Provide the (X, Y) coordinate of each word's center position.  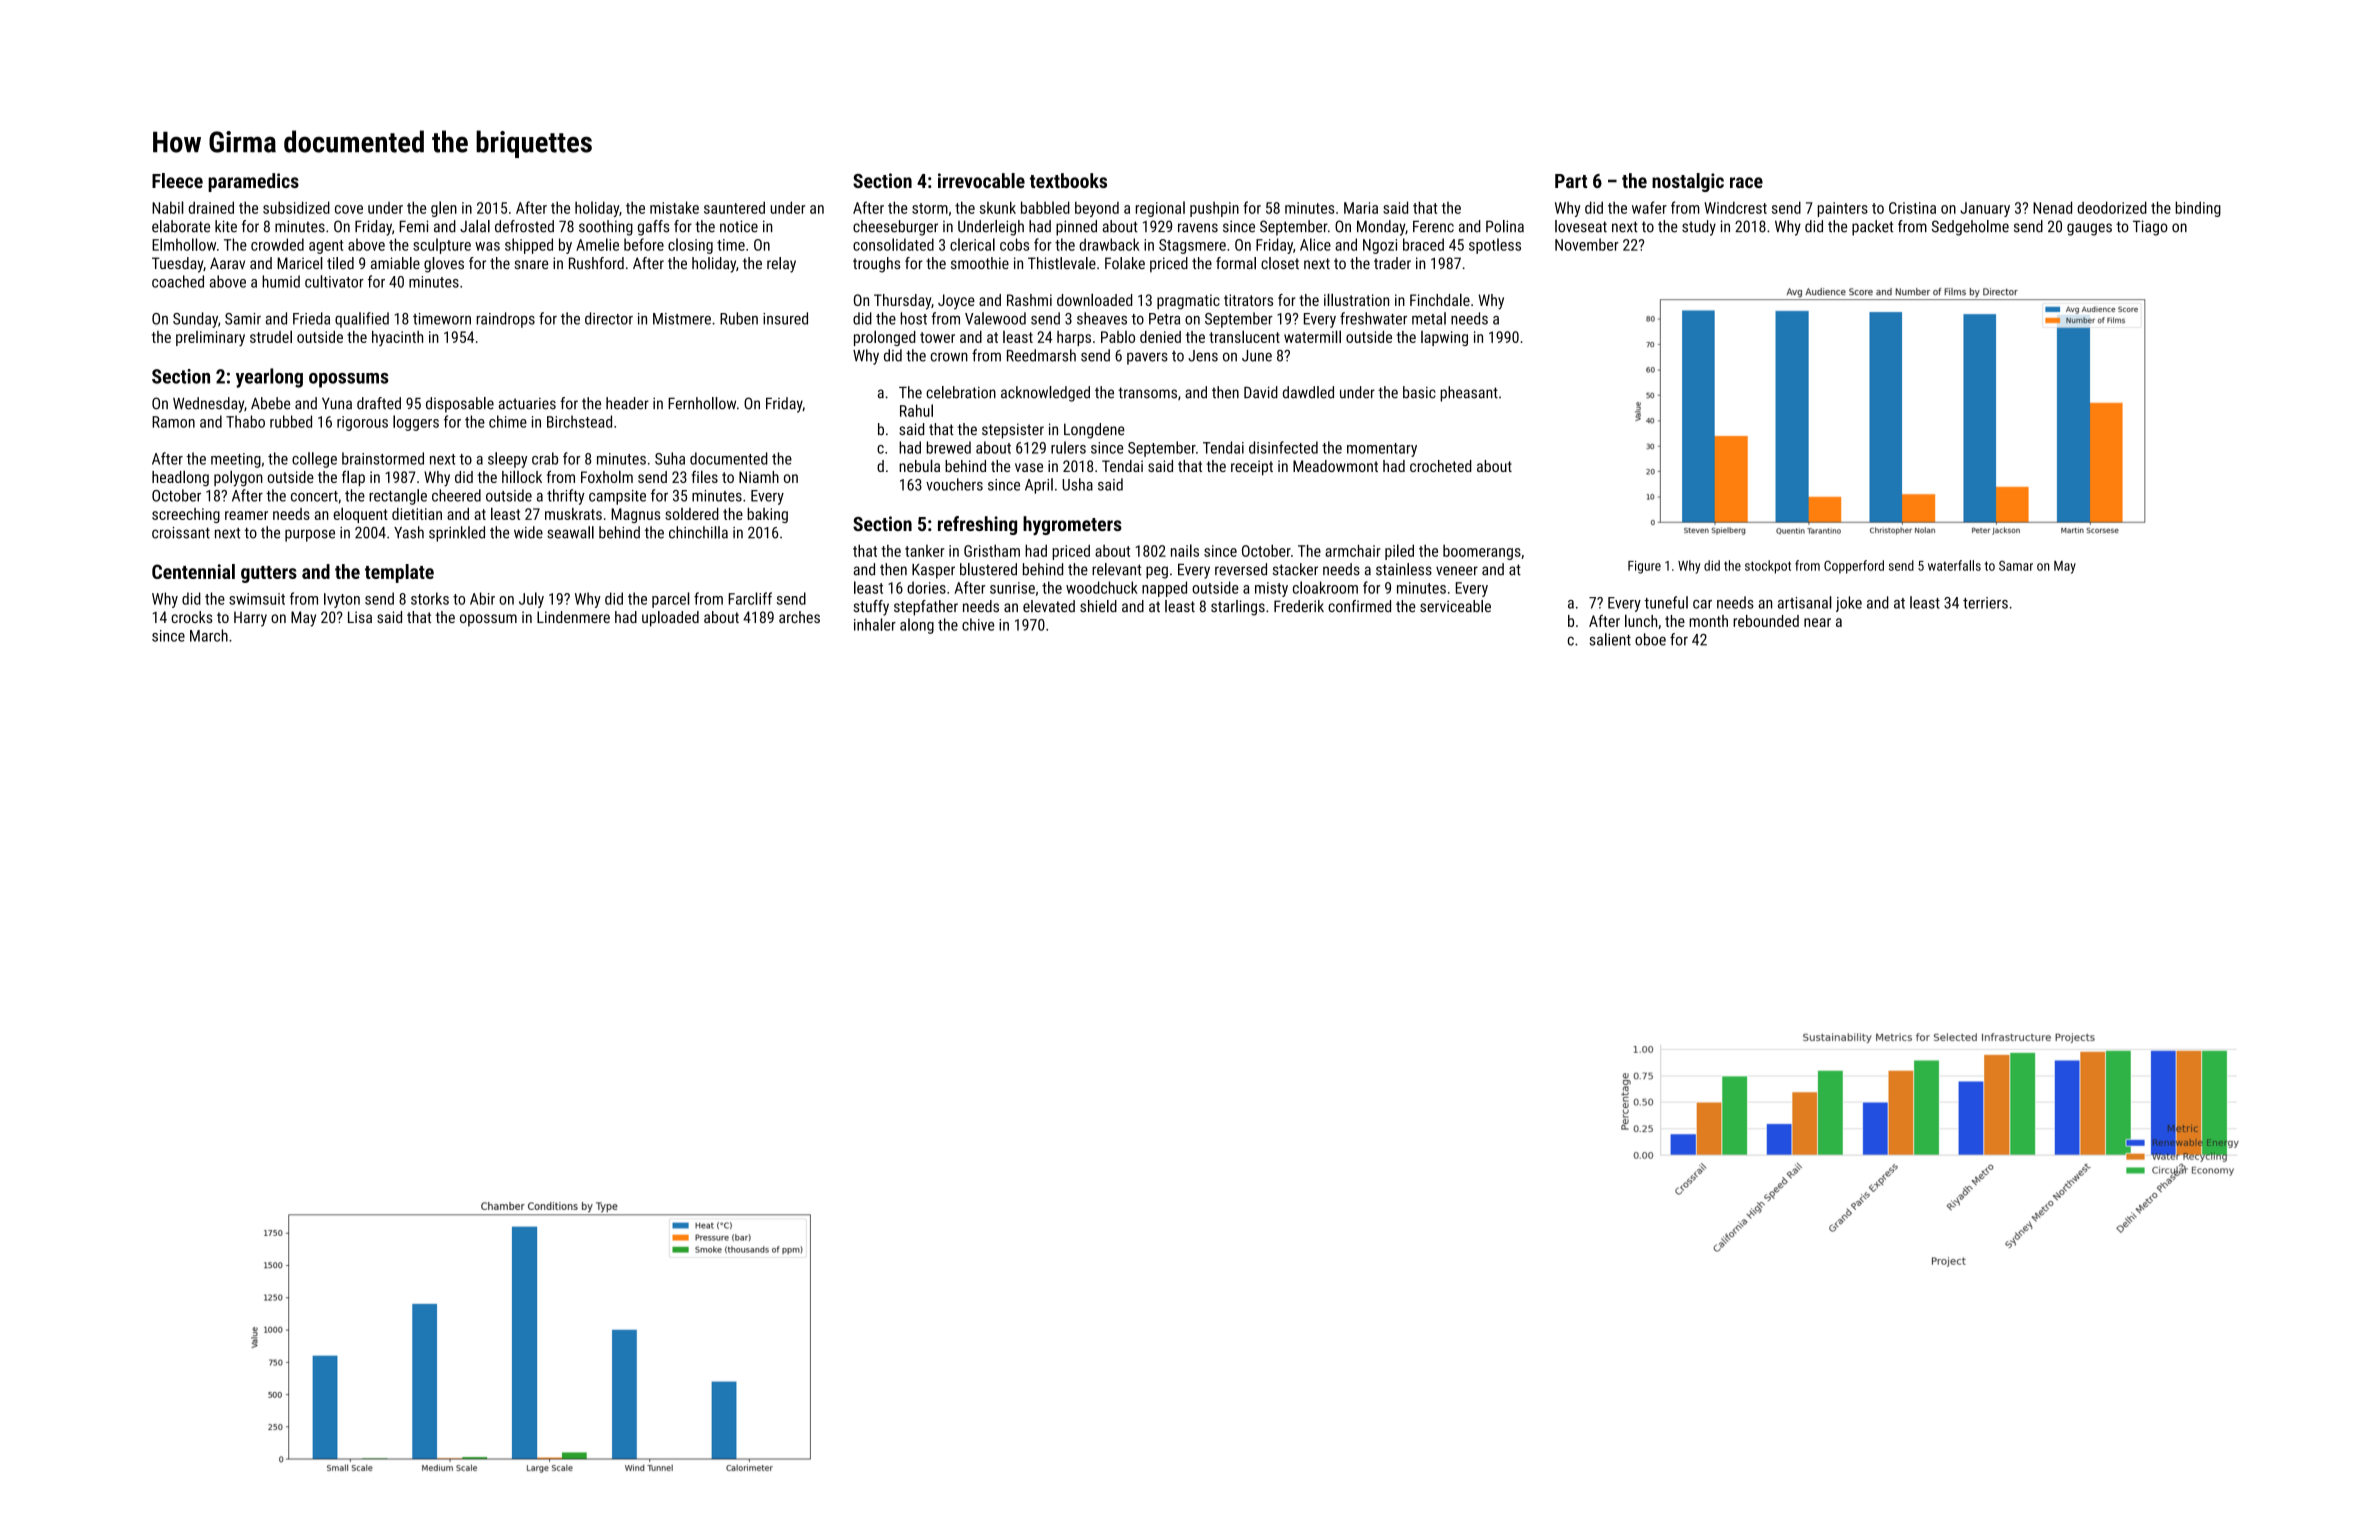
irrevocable (981, 180)
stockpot (1768, 567)
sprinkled (457, 534)
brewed (949, 447)
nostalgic (1688, 182)
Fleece (177, 180)
